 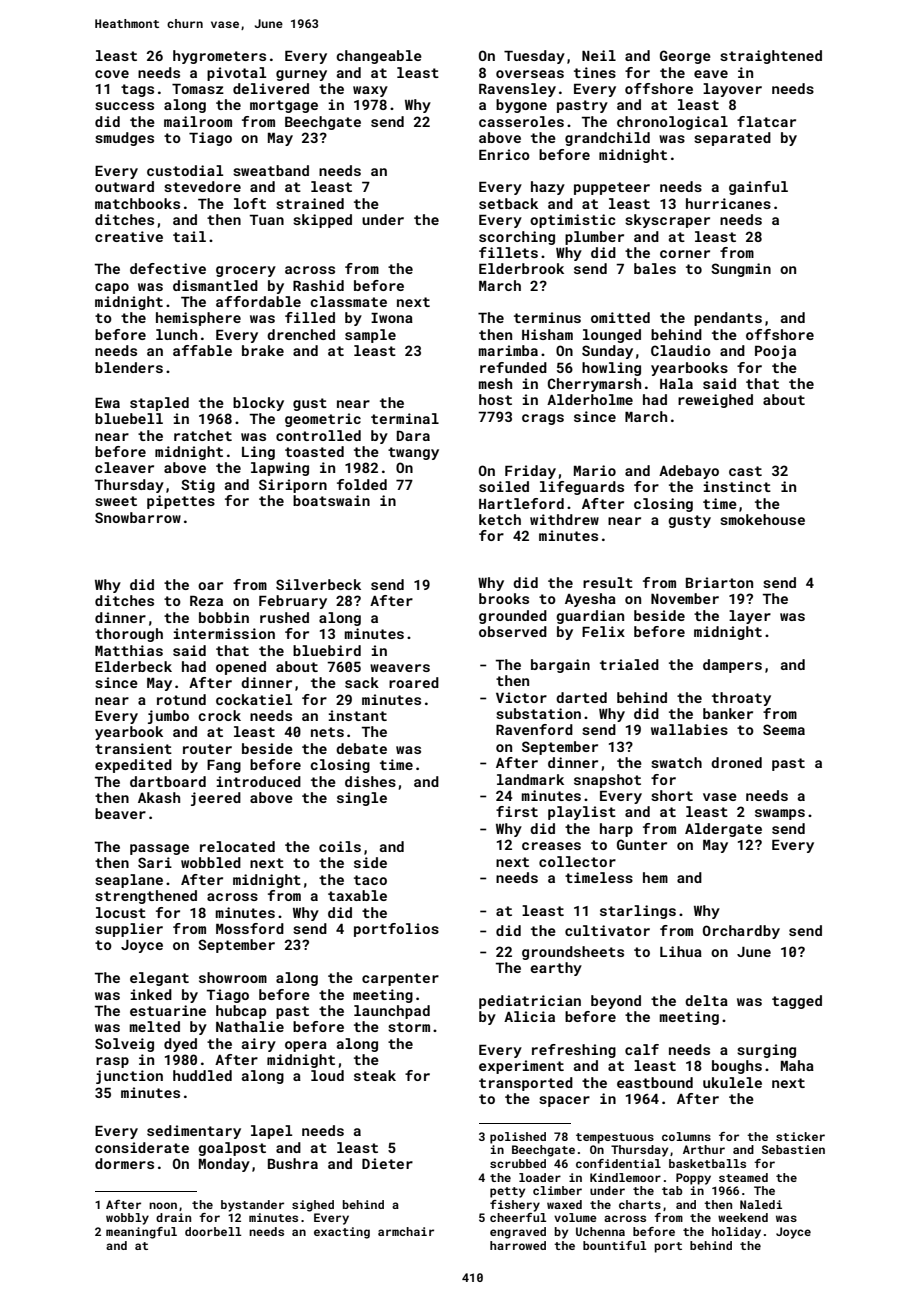 What do you see at coordinates (530, 1002) in the image?
I see `pediatrician` at bounding box center [530, 1002].
